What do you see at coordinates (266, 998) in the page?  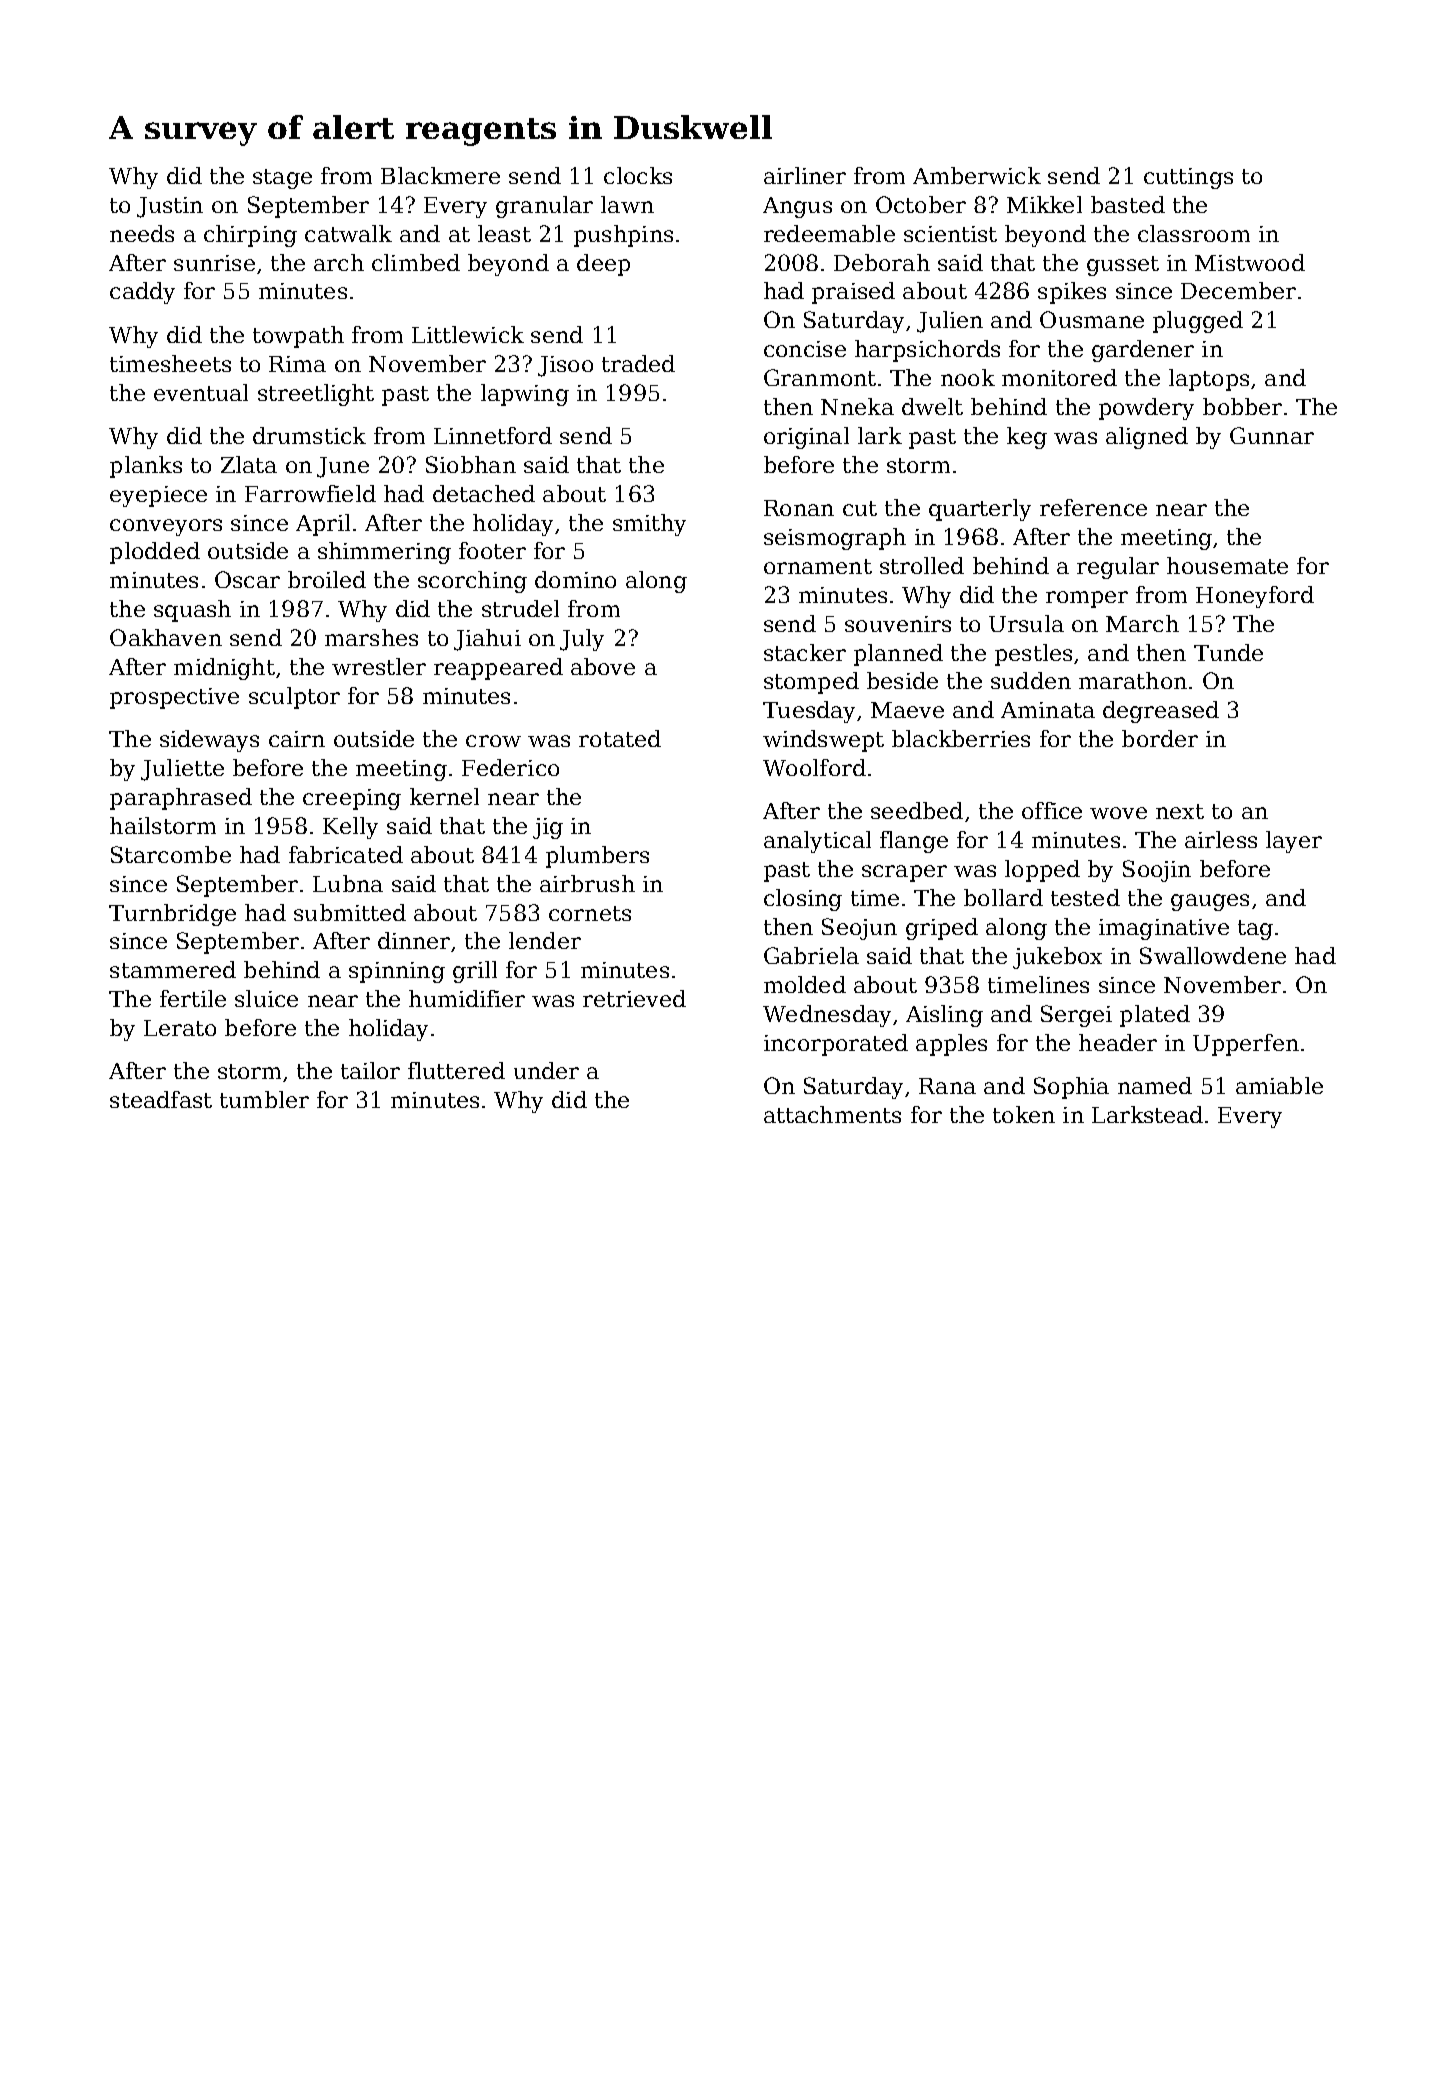 I see `sluice` at bounding box center [266, 998].
